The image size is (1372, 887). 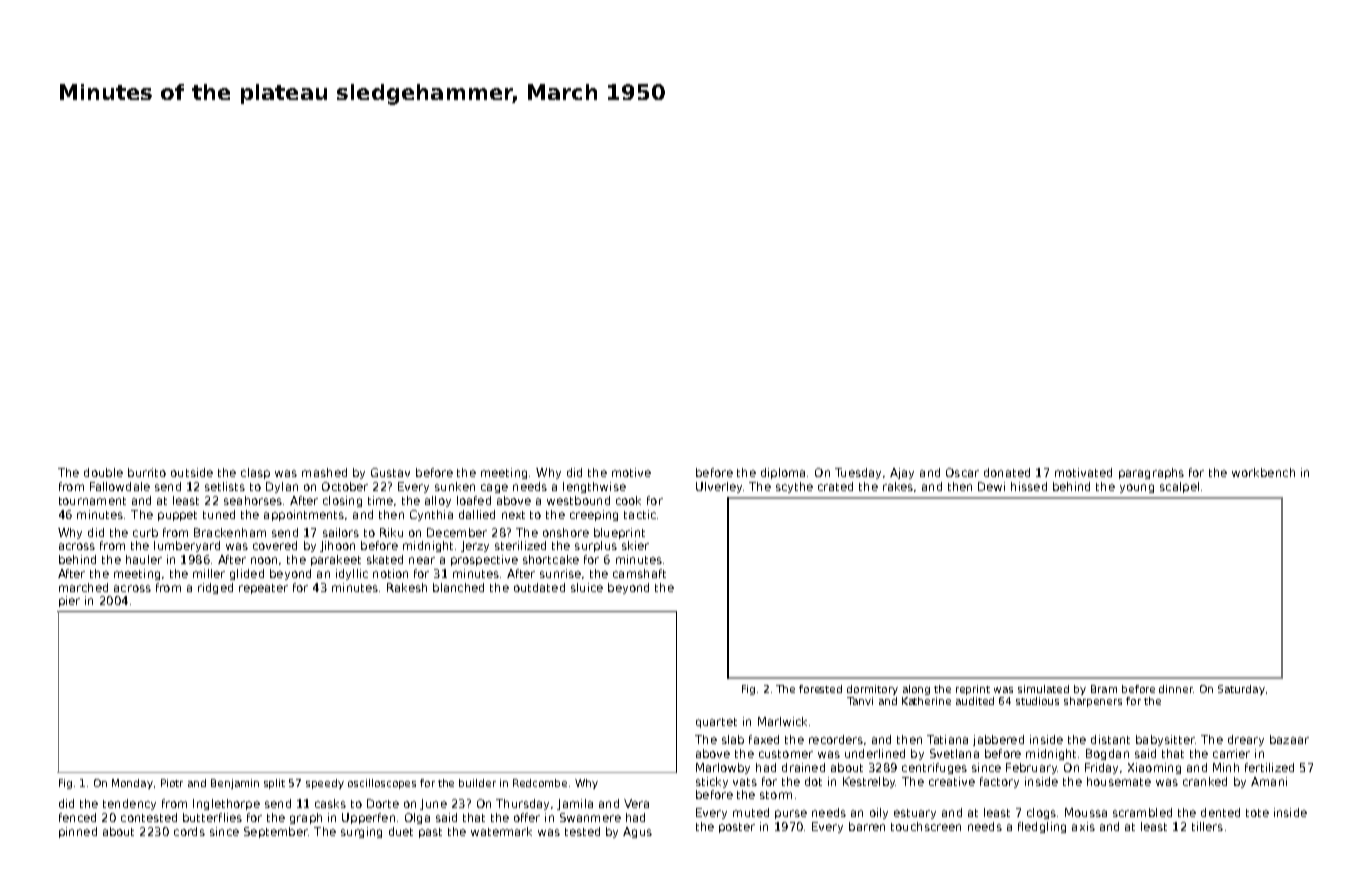 What do you see at coordinates (867, 826) in the image?
I see `barren` at bounding box center [867, 826].
